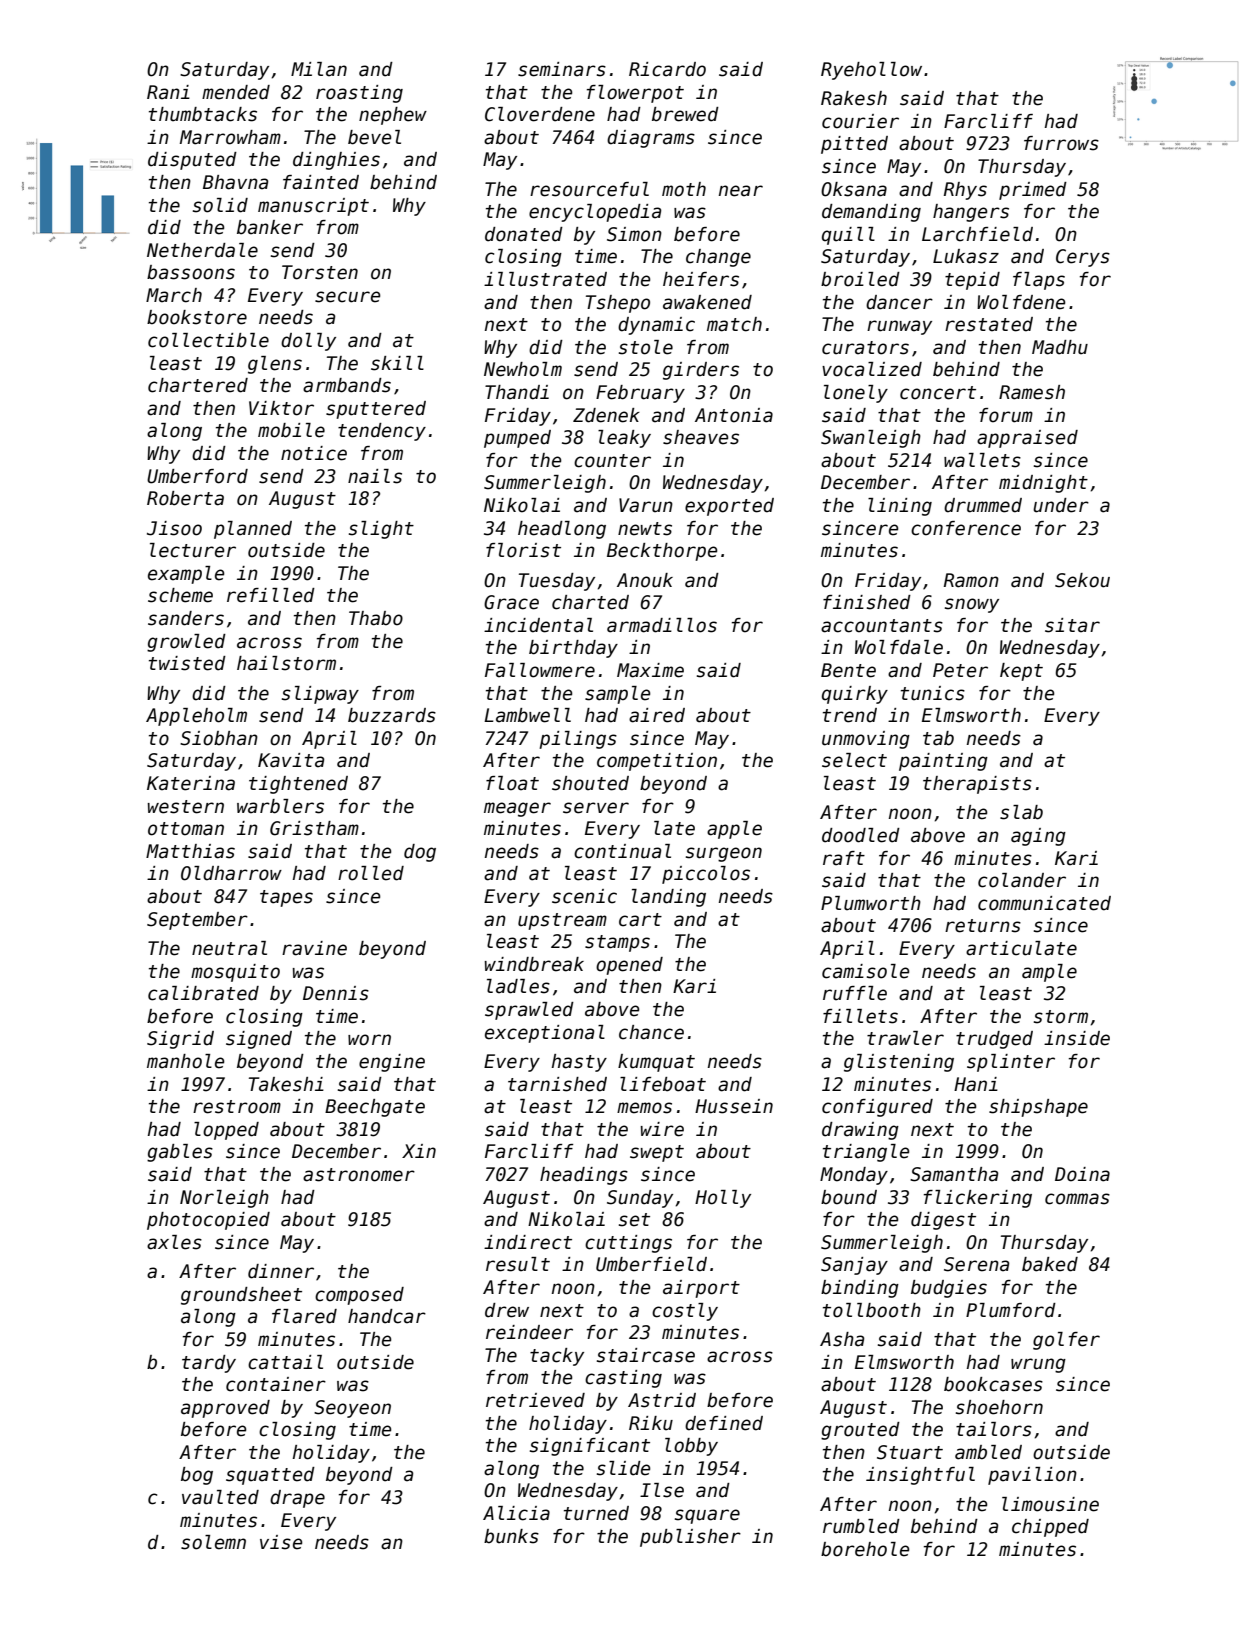  Describe the element at coordinates (197, 476) in the document. I see `Umberford` at that location.
